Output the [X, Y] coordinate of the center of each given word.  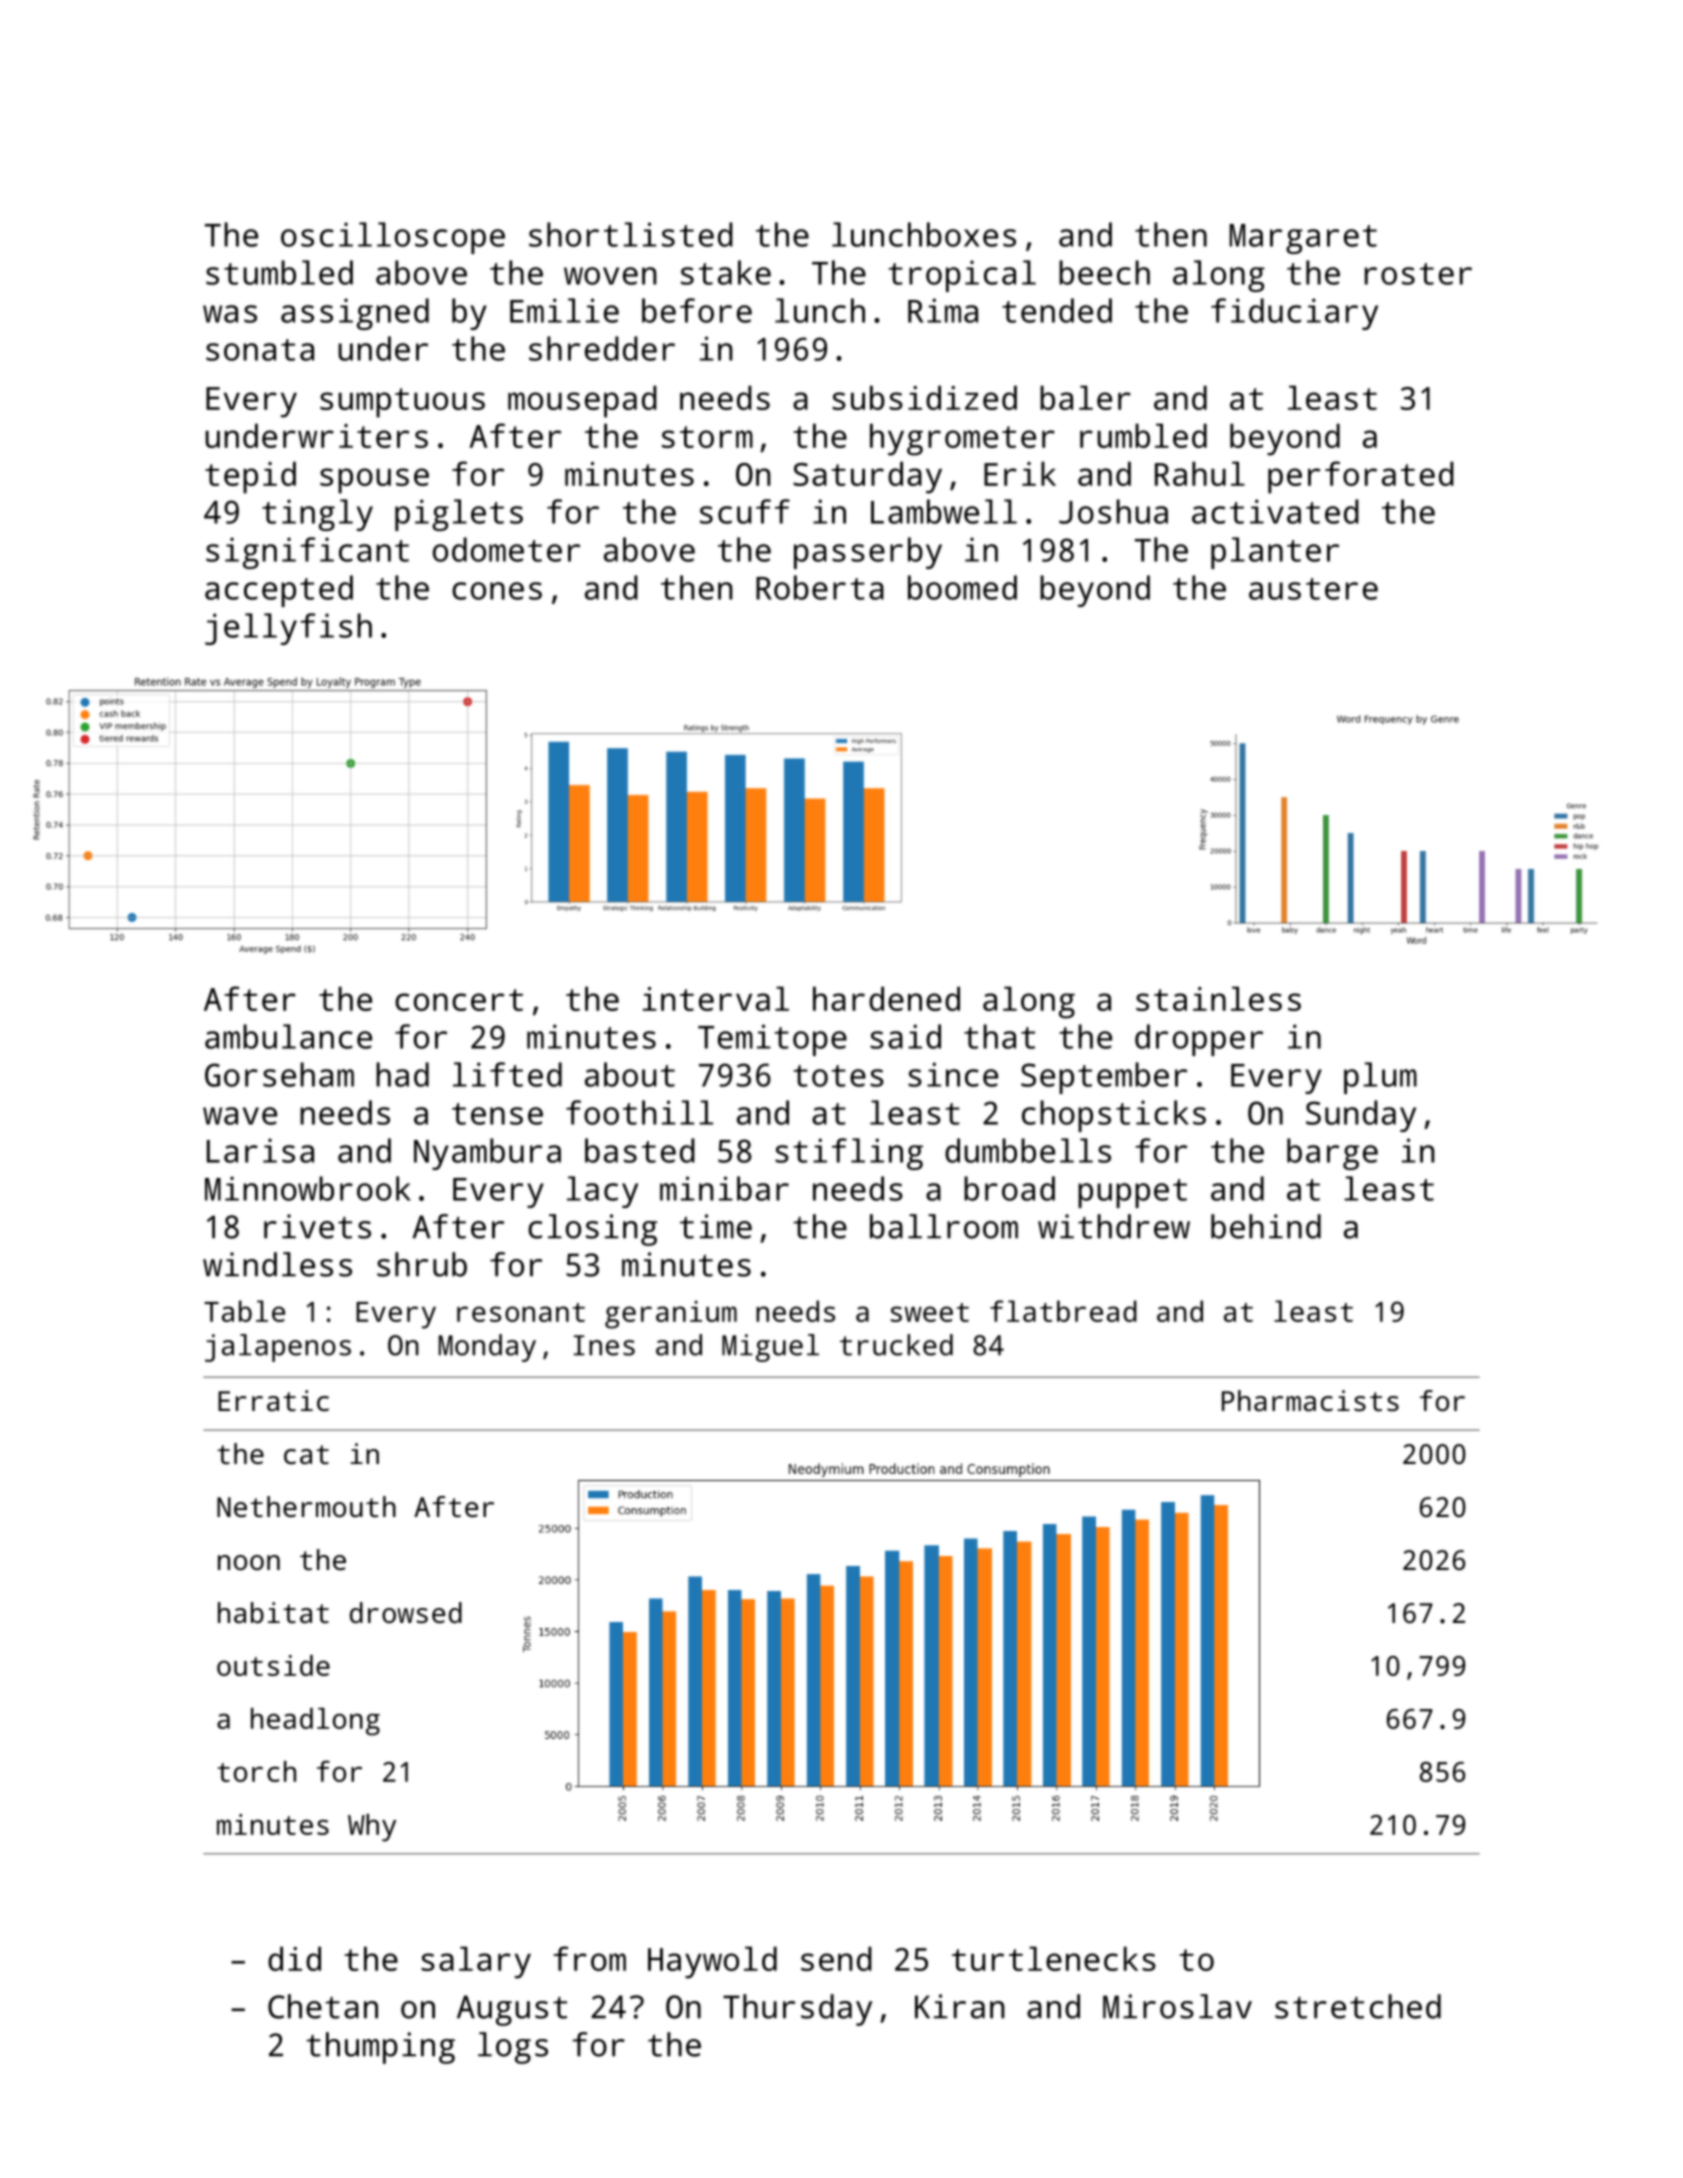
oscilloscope [393, 238]
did [294, 1958]
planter [1275, 553]
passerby [868, 553]
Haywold [712, 1962]
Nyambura [487, 1154]
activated [1275, 511]
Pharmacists [1310, 1401]
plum [1380, 1078]
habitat [273, 1612]
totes [838, 1076]
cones [497, 591]
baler [1085, 397]
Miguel [770, 1348]
